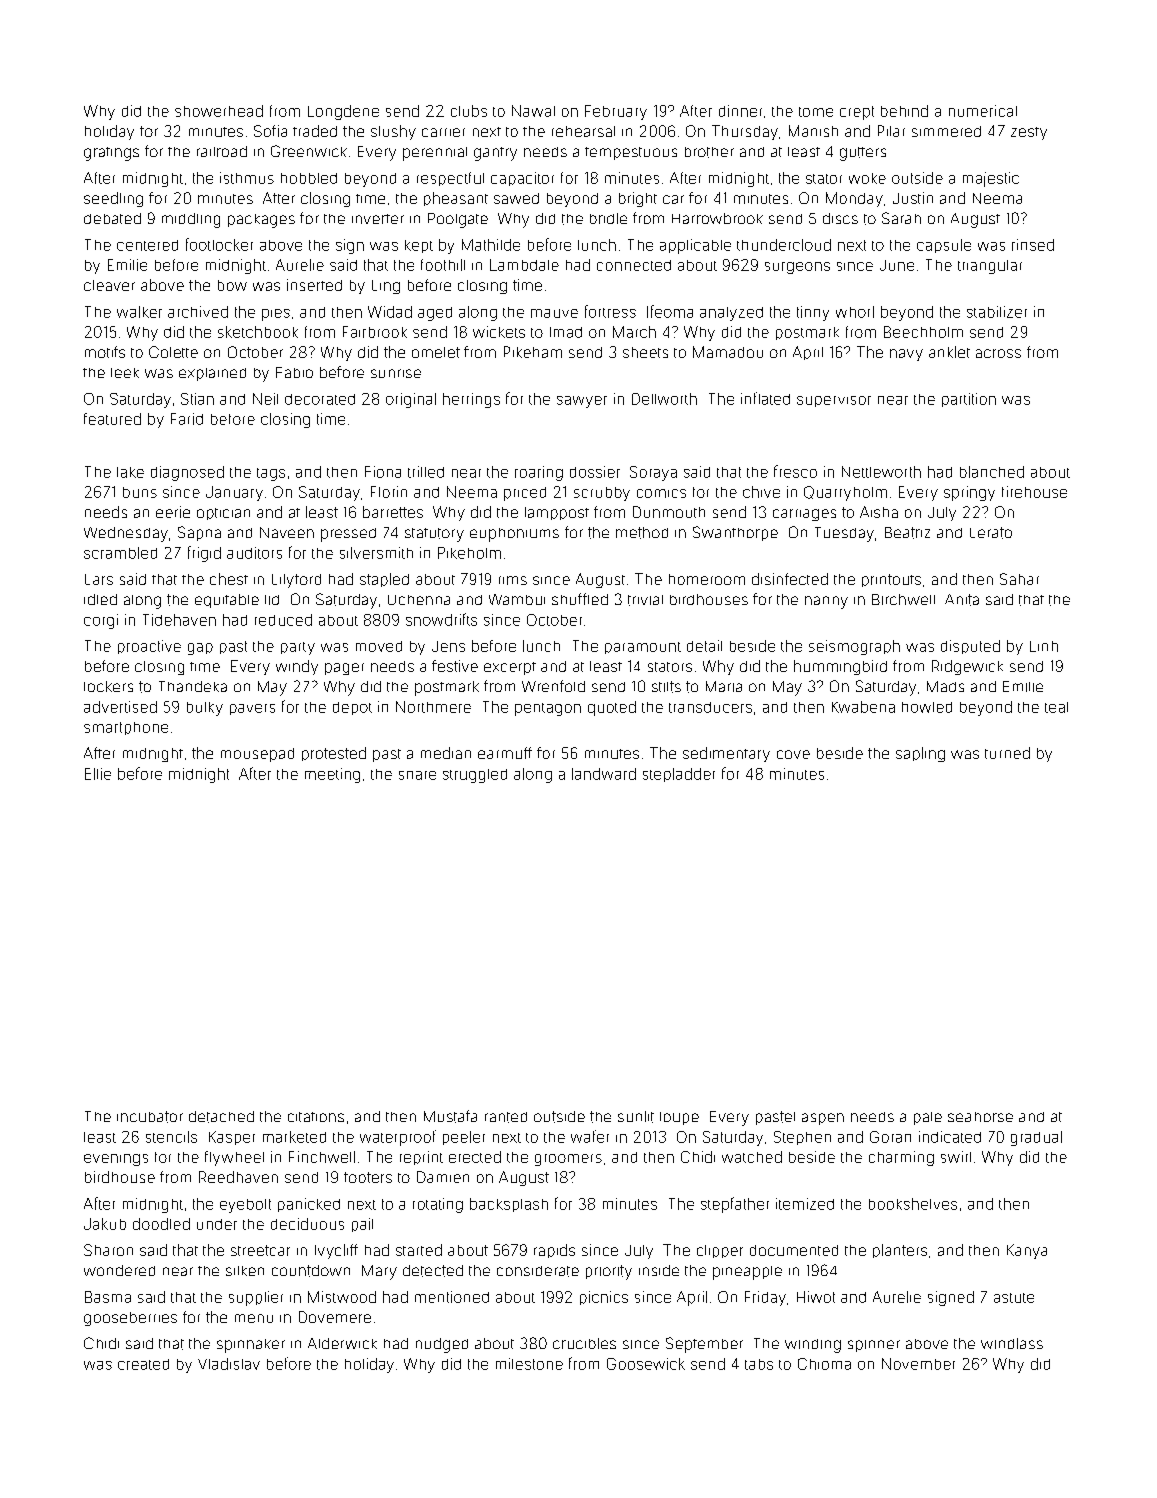  I want to click on Sofia, so click(270, 131).
